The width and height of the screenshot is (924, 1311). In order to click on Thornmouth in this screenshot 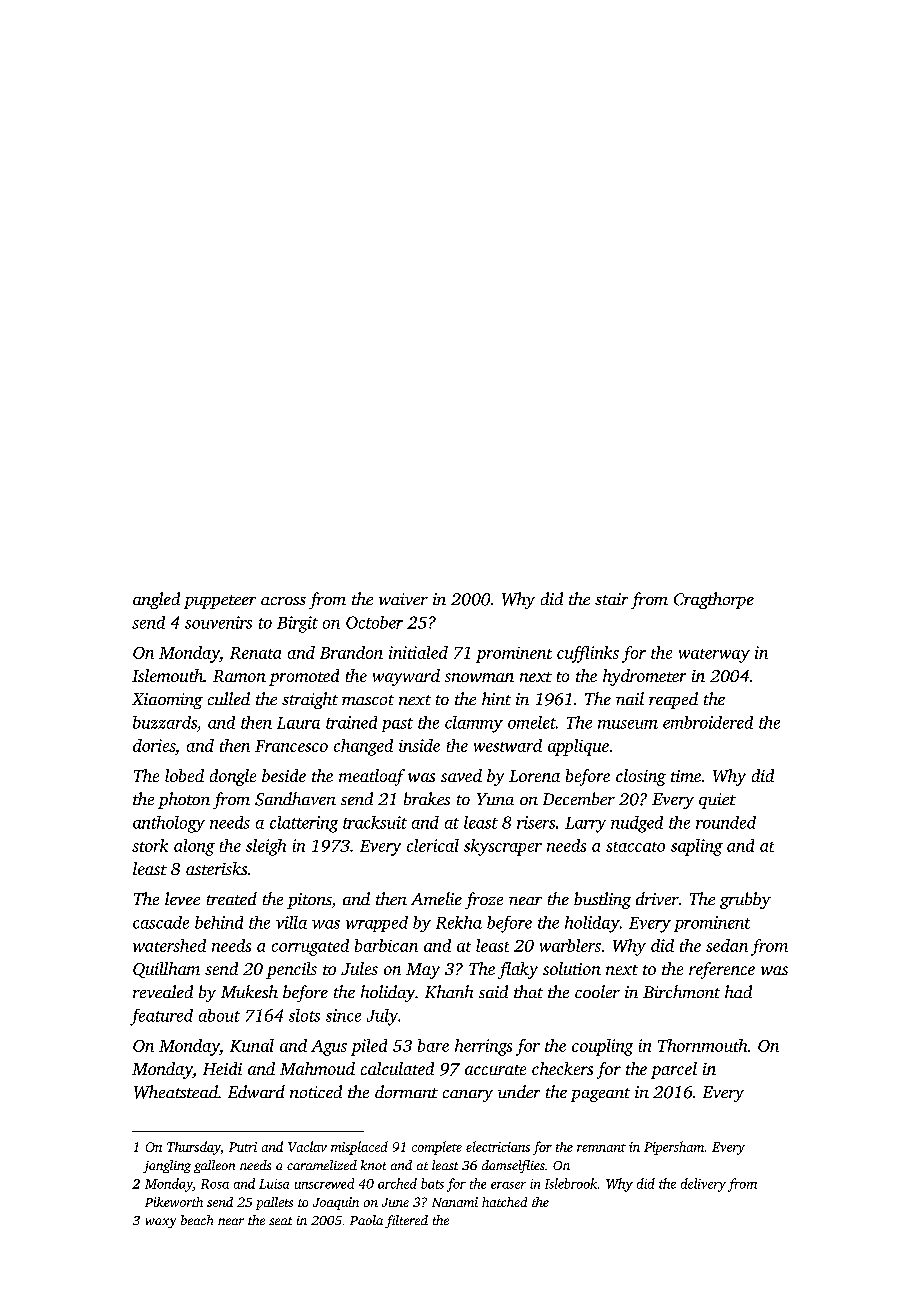, I will do `click(702, 1045)`.
